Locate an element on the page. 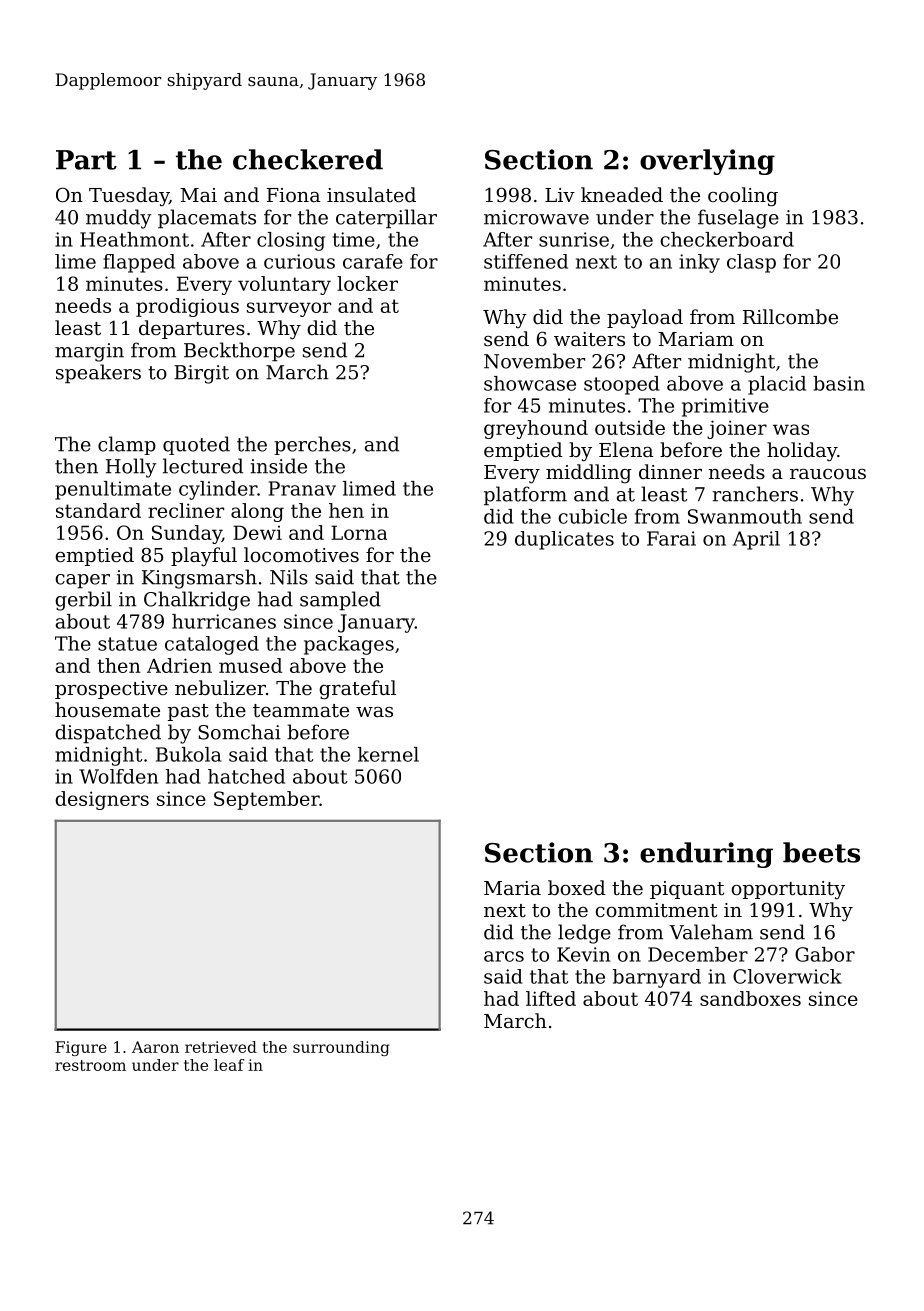 Image resolution: width=924 pixels, height=1311 pixels. checkered is located at coordinates (308, 159).
